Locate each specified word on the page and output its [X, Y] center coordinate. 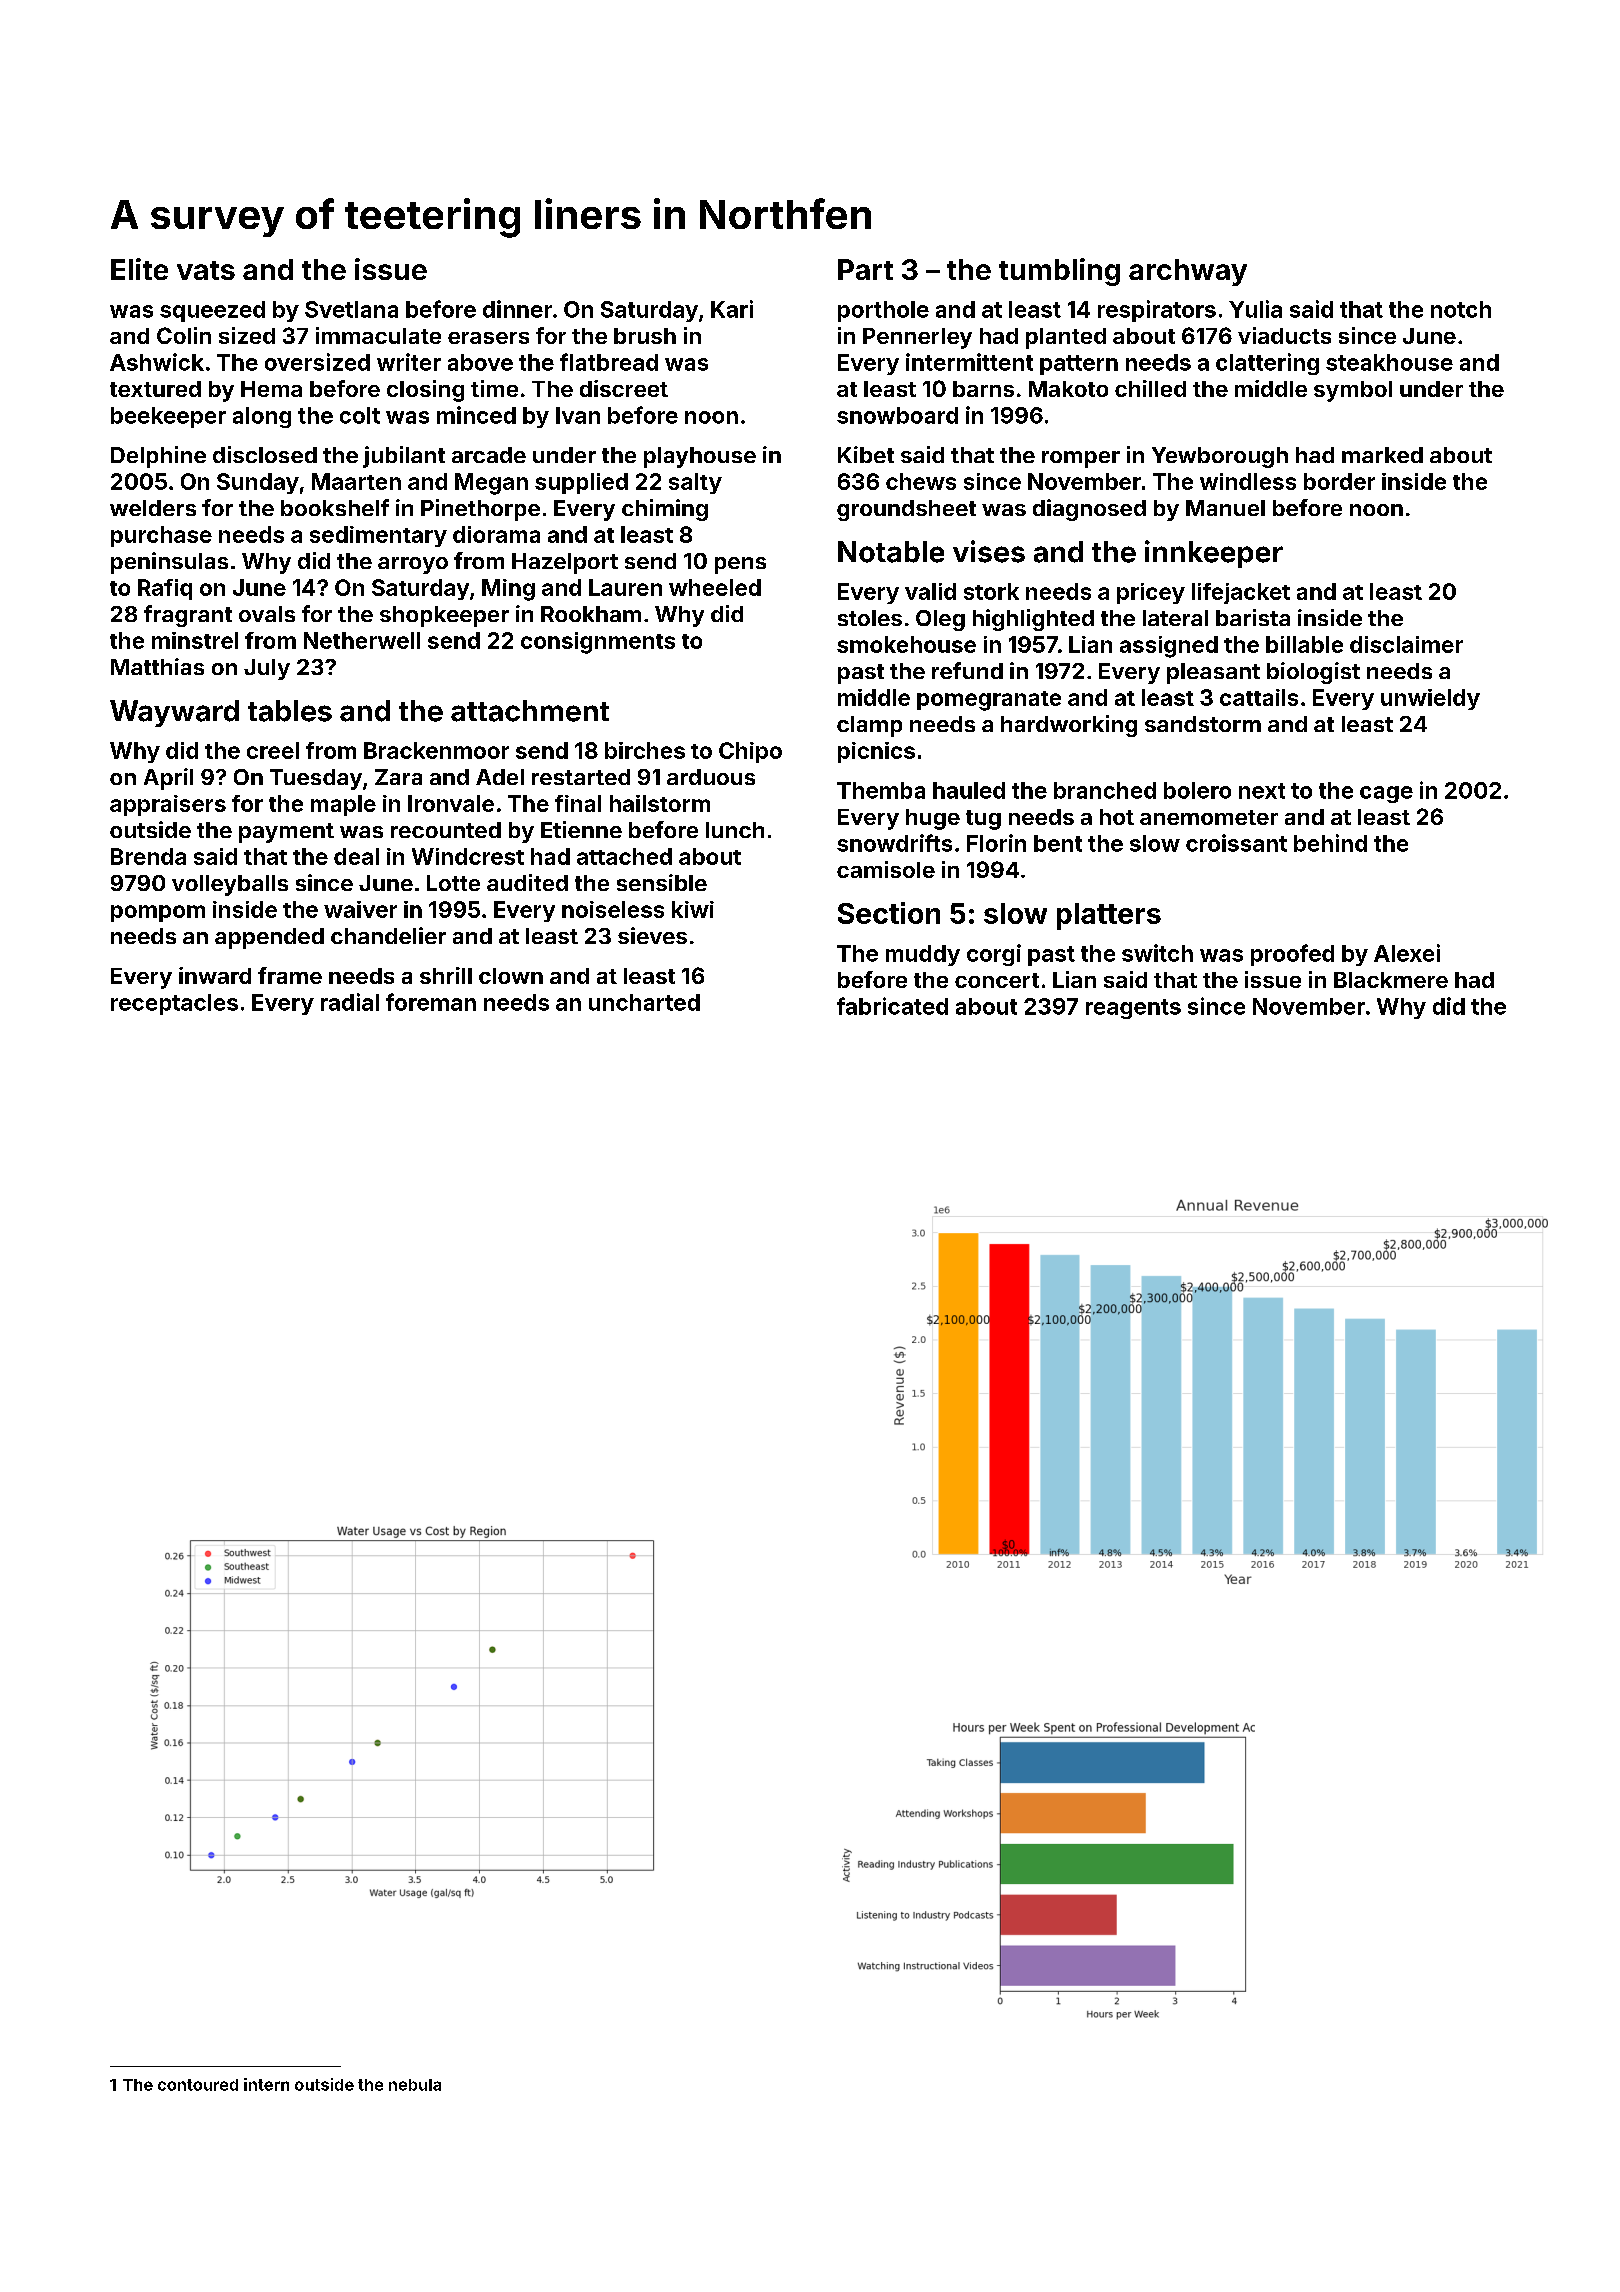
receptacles [174, 1004]
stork [991, 591]
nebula [415, 2085]
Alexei [1407, 953]
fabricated [892, 1006]
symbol [1353, 391]
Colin [184, 335]
